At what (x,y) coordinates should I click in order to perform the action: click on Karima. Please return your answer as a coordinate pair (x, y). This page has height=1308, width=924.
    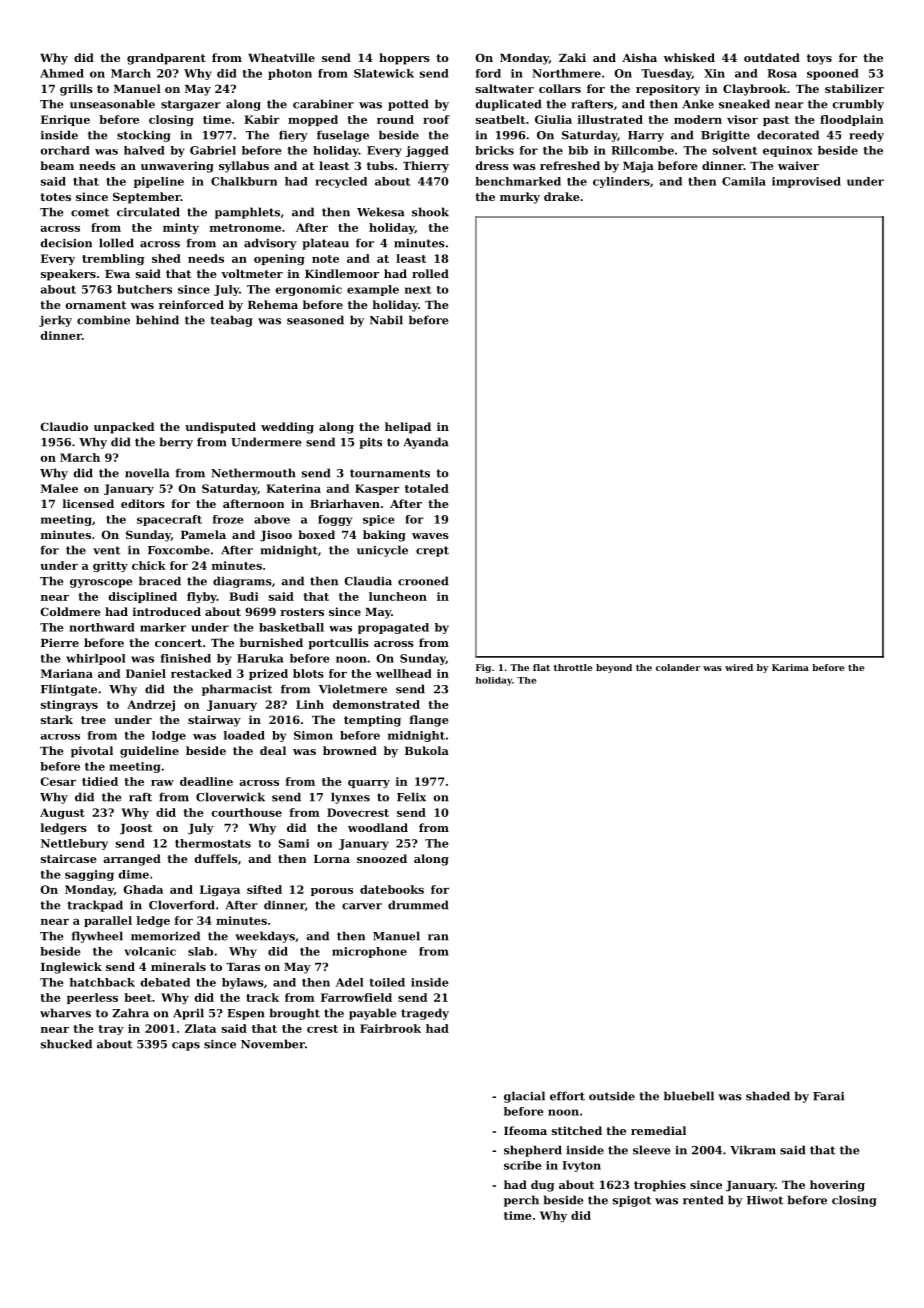
    Looking at the image, I should click on (790, 667).
